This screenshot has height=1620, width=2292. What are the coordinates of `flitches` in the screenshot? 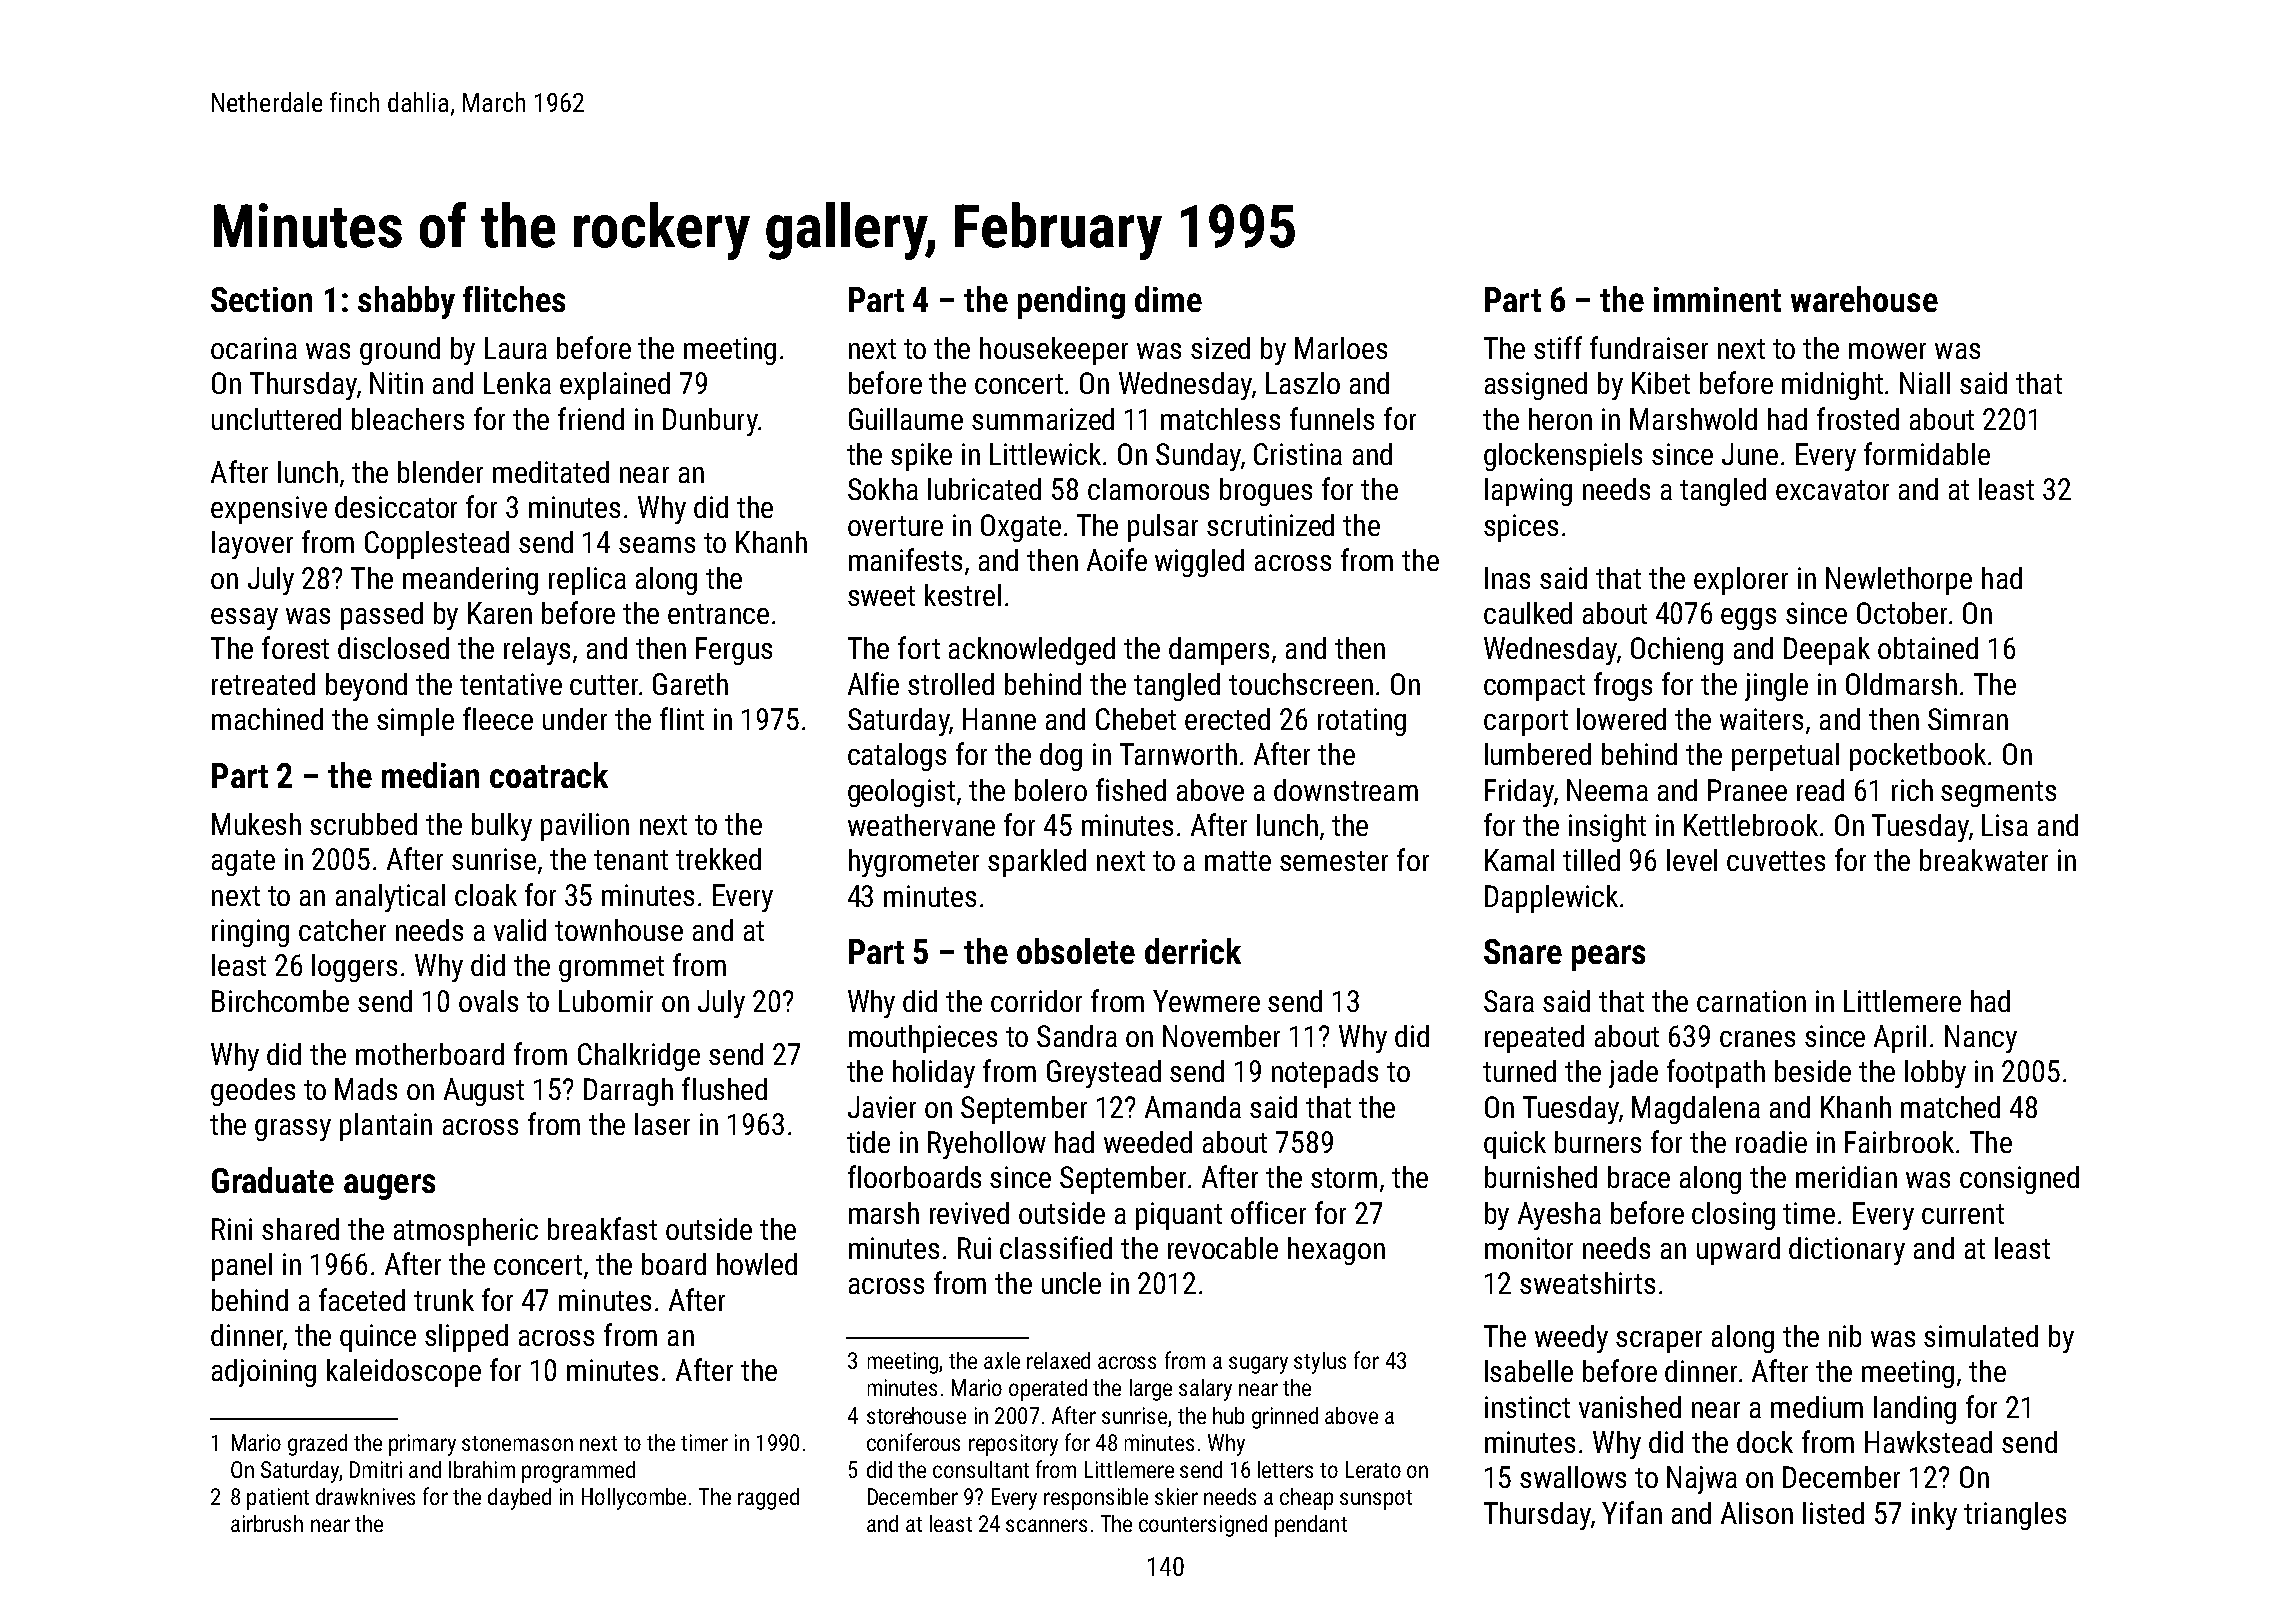 It's located at (514, 299).
